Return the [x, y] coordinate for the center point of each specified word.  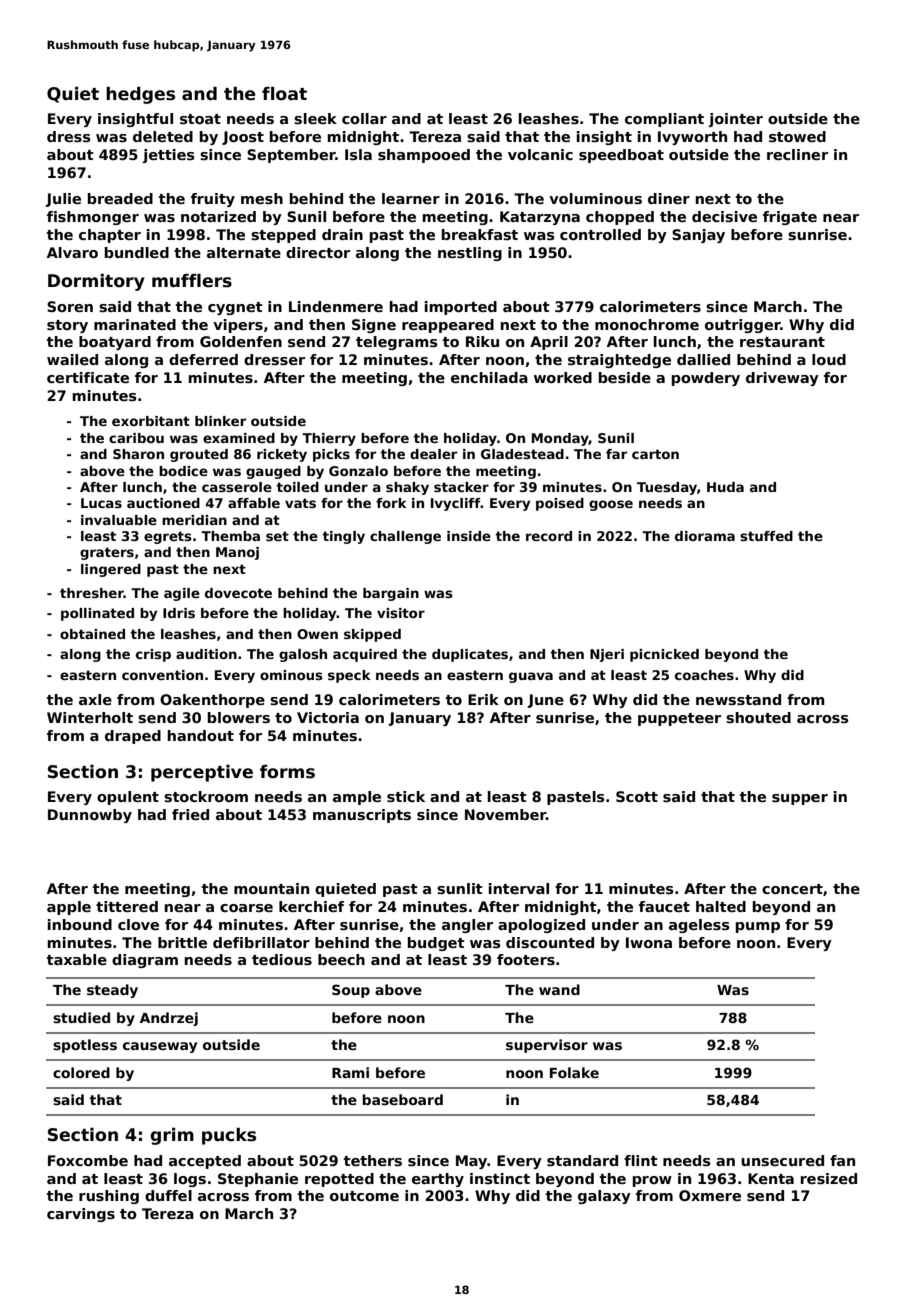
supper [800, 799]
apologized [541, 926]
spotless [85, 1046]
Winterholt [90, 717]
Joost [243, 138]
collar [364, 118]
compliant [664, 120]
